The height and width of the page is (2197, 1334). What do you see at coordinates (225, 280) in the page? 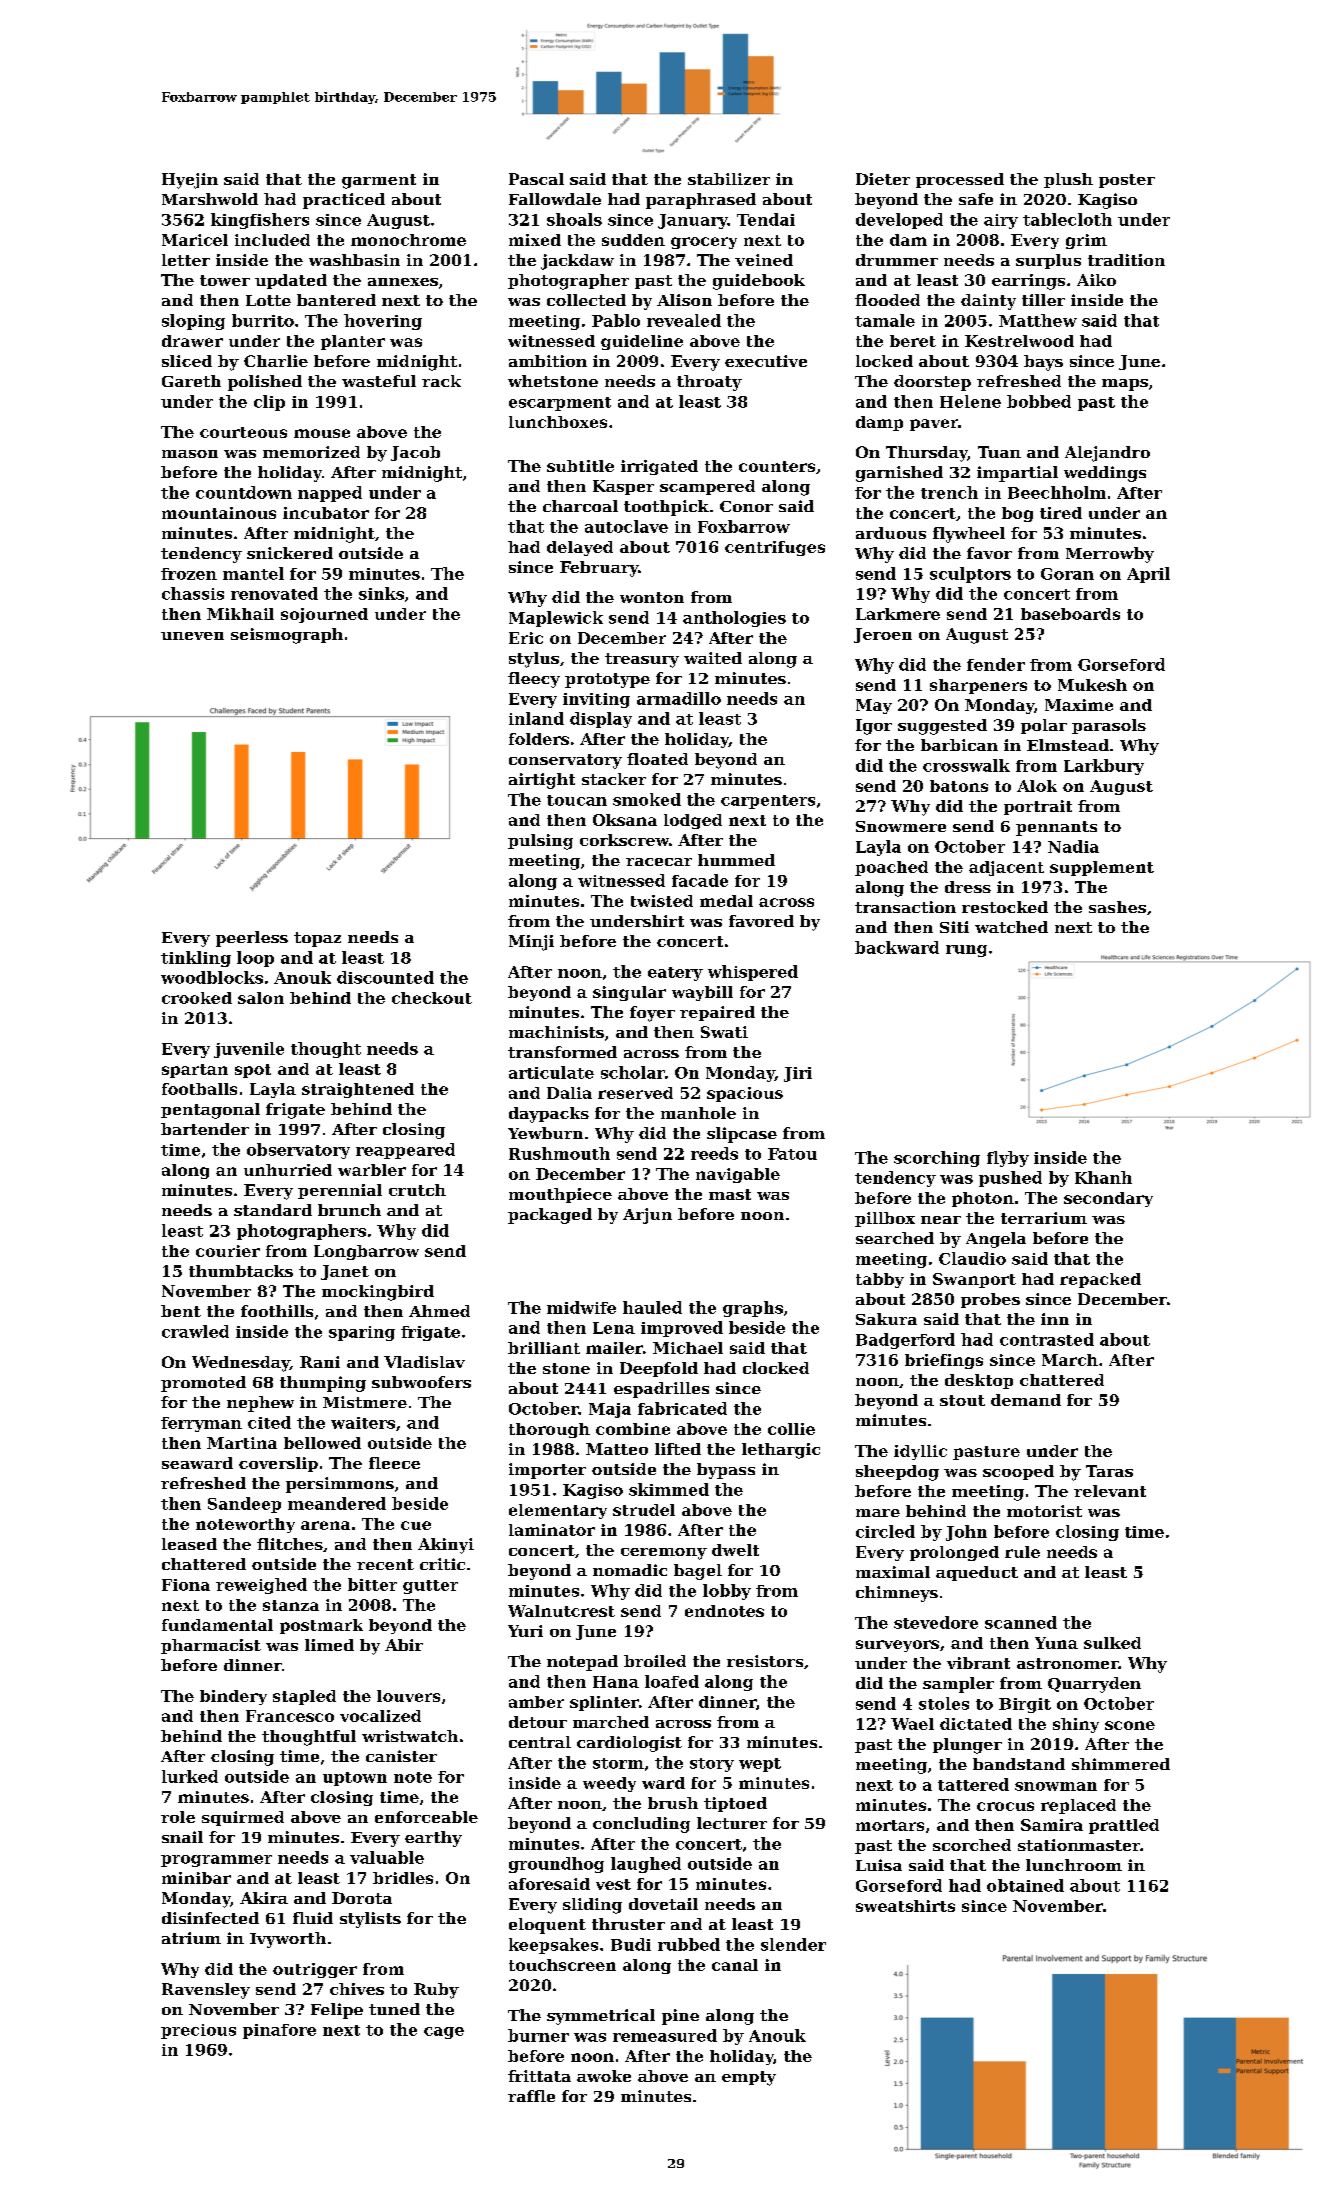
I see `tower` at bounding box center [225, 280].
